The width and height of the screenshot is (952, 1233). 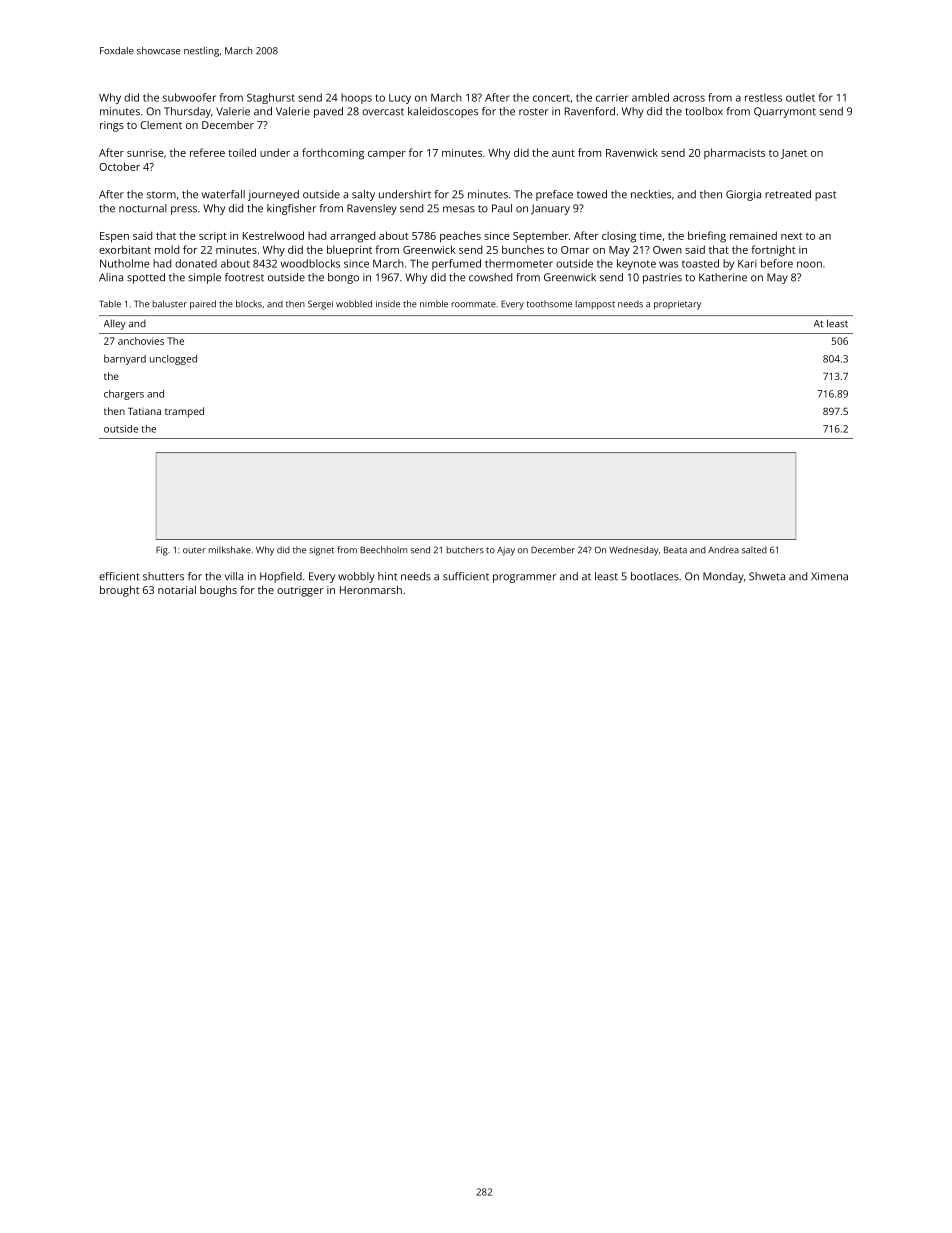 What do you see at coordinates (677, 305) in the screenshot?
I see `proprietary` at bounding box center [677, 305].
